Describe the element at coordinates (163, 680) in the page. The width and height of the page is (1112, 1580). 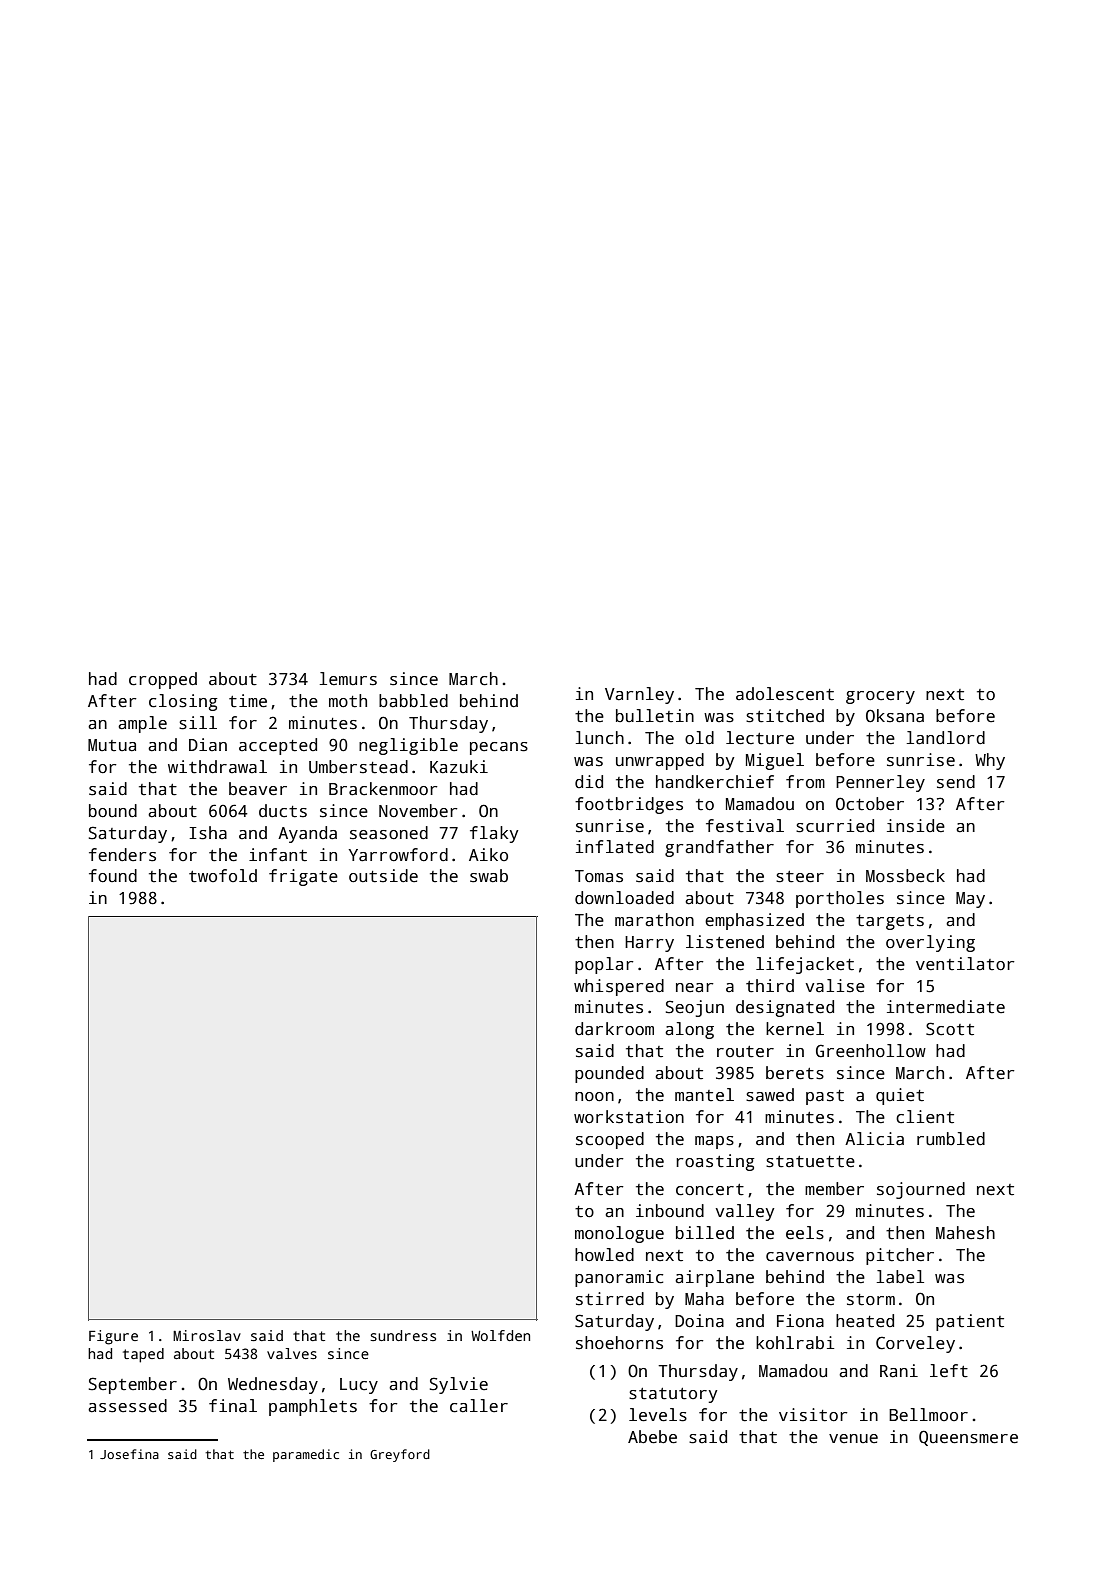
I see `cropped` at that location.
